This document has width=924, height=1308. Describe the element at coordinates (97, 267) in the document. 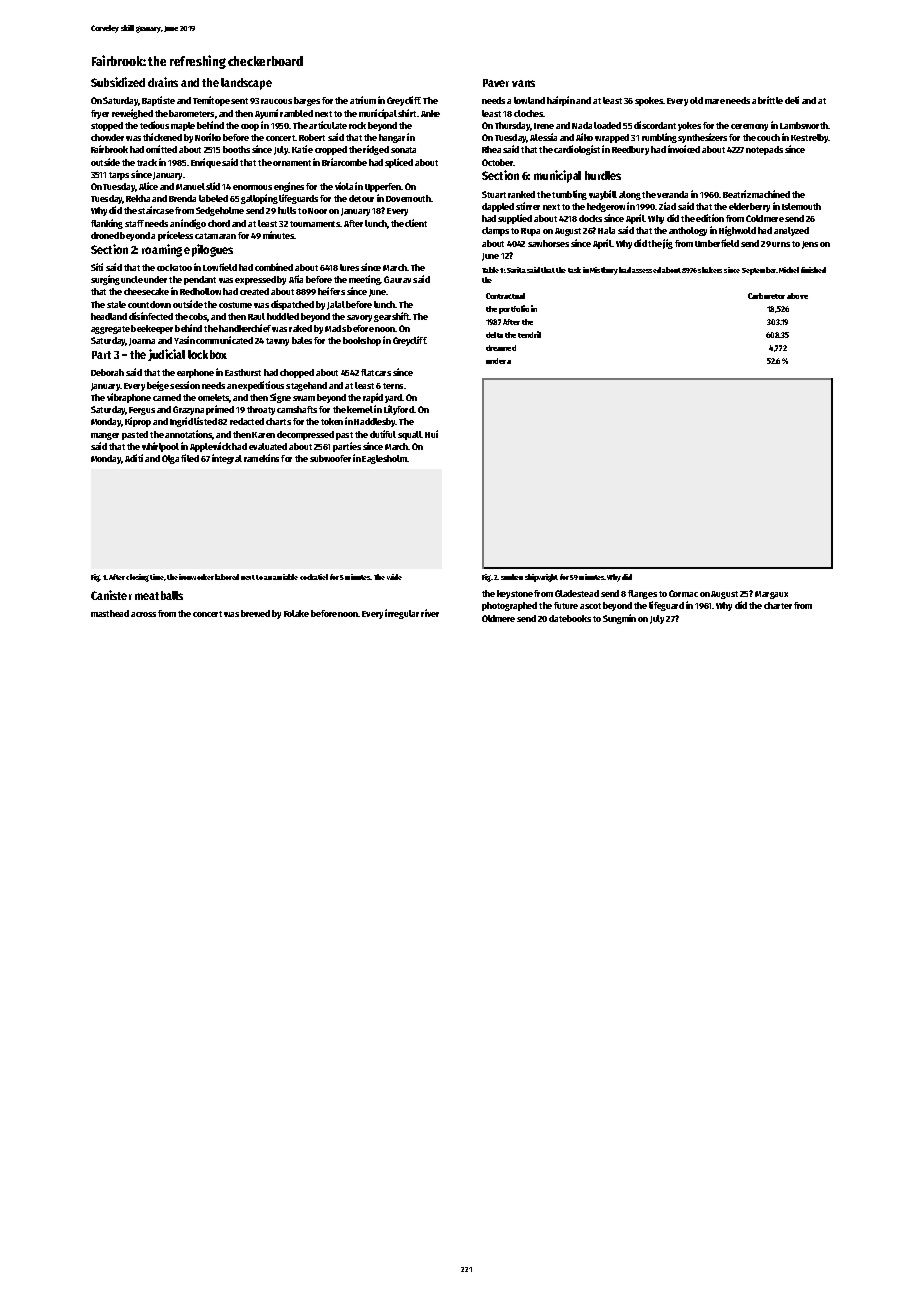

I see `Siti` at that location.
